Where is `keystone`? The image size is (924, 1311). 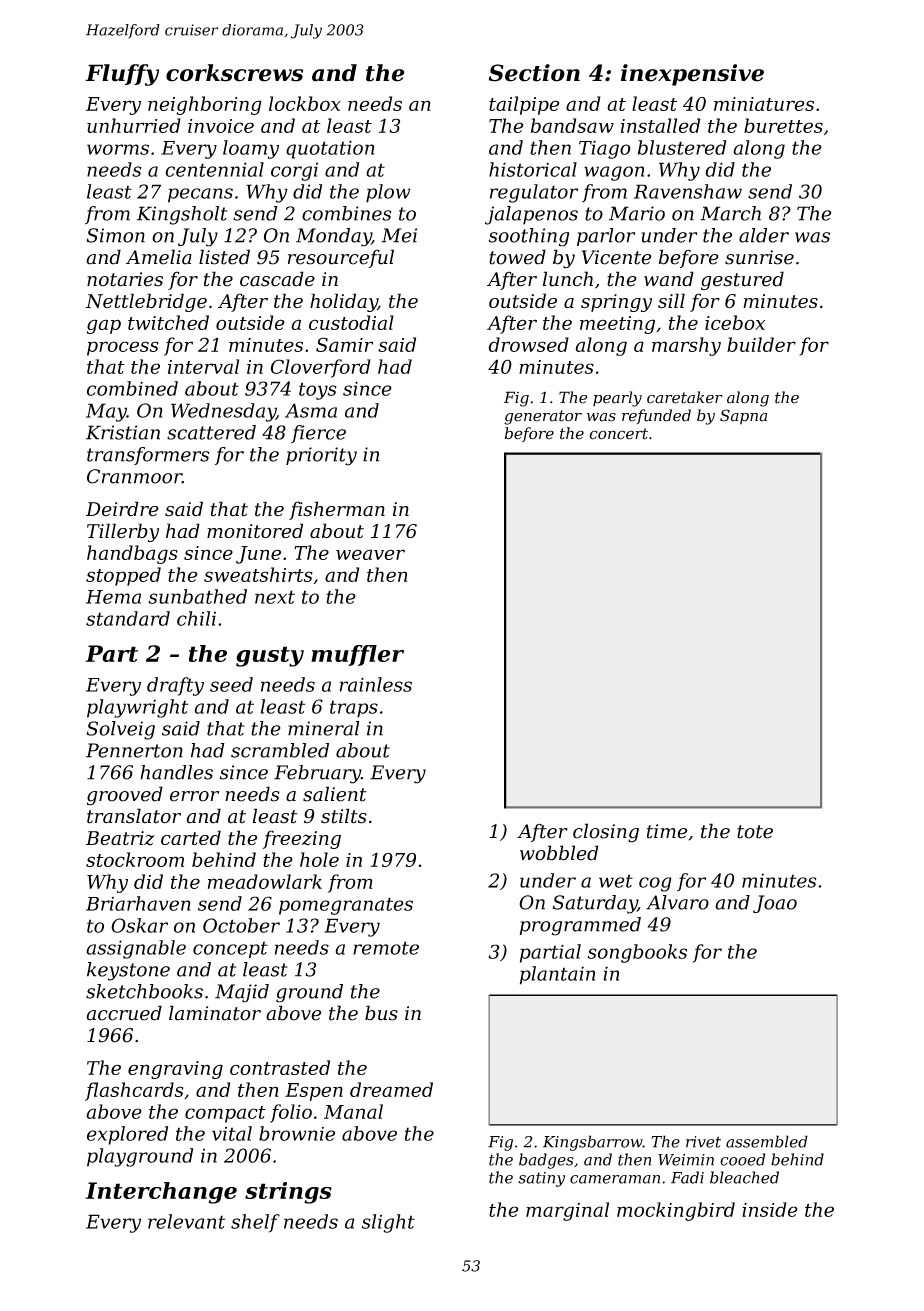 keystone is located at coordinates (128, 971).
